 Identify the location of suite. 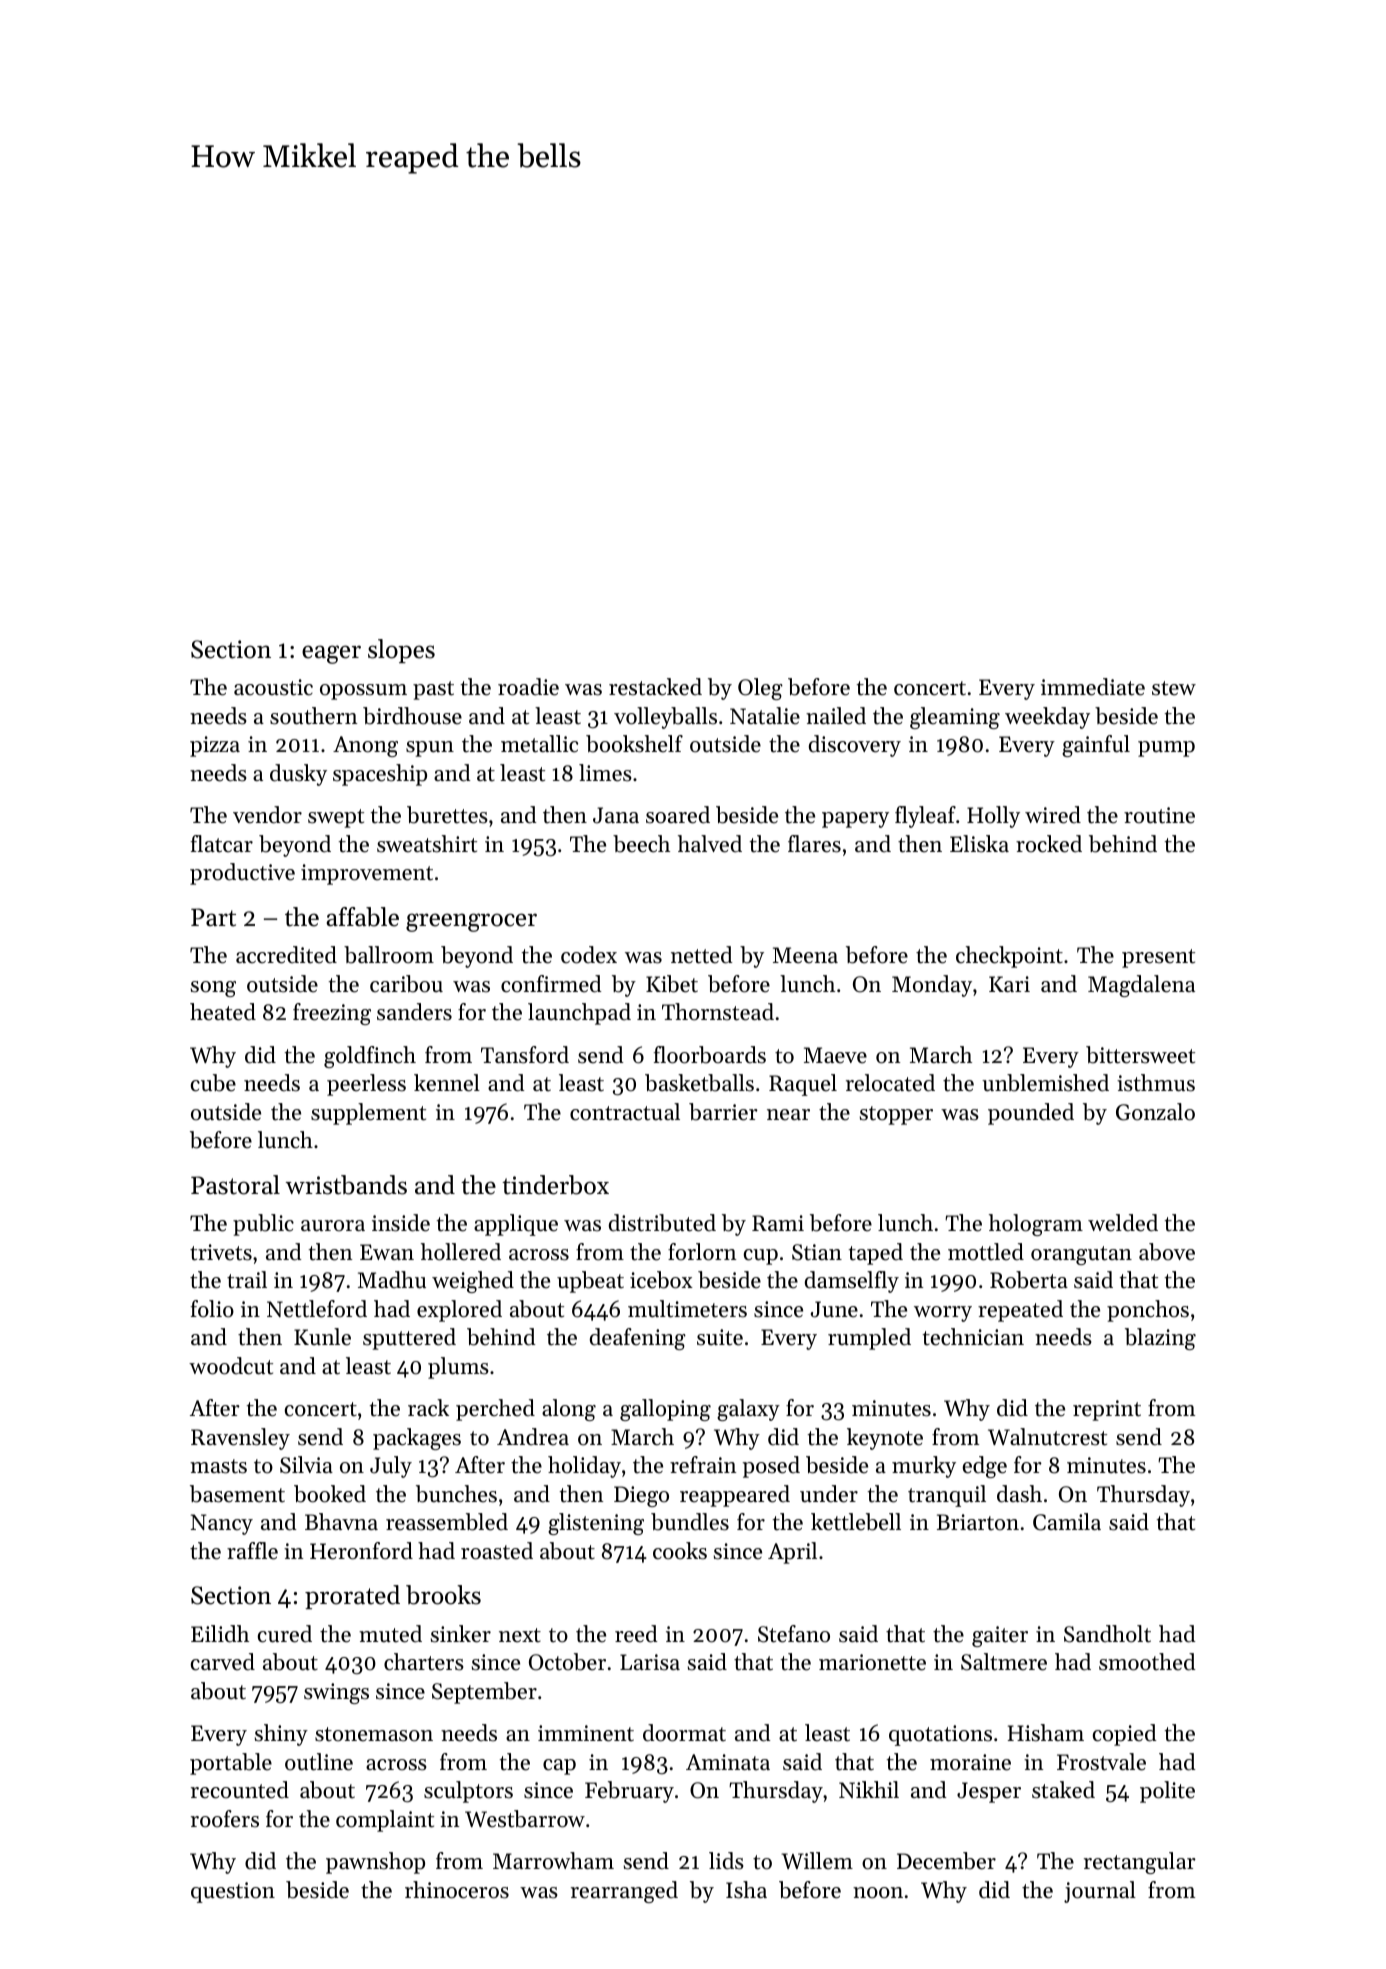
(720, 1337).
